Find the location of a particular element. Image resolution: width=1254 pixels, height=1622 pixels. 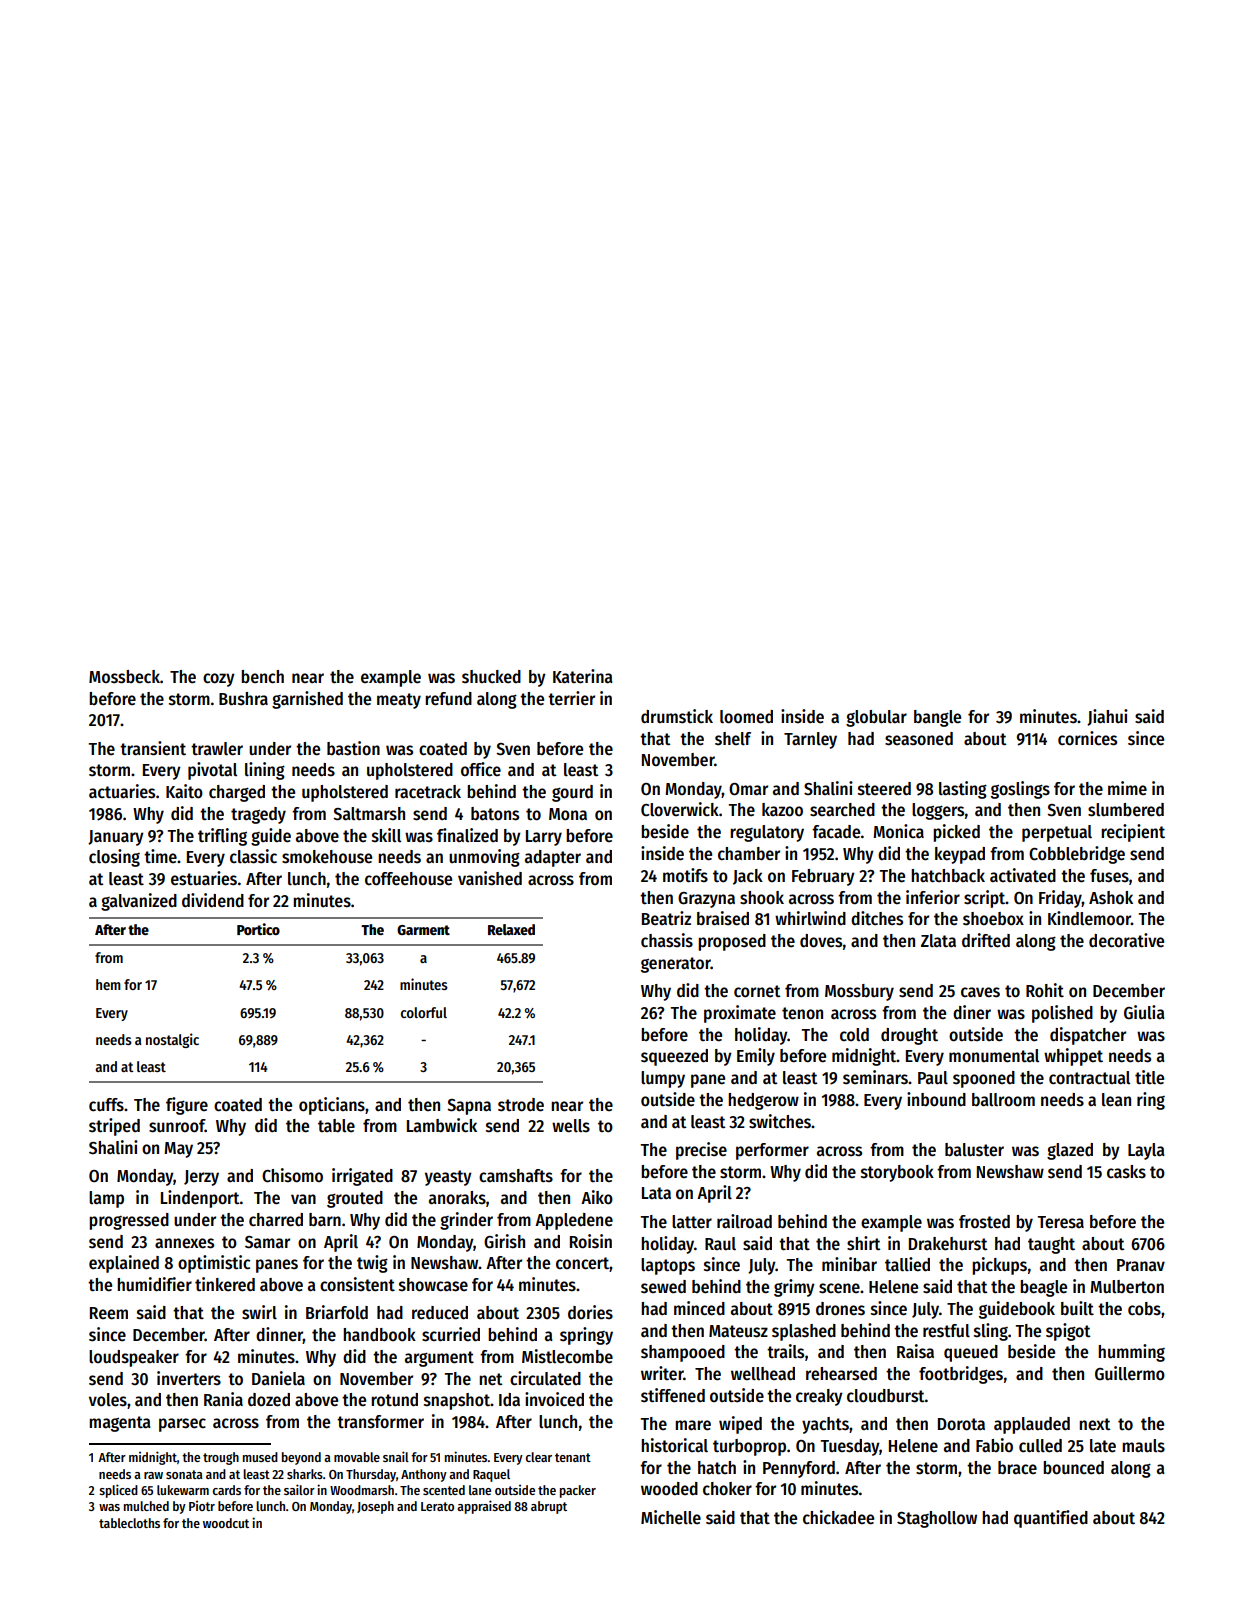

drumstick is located at coordinates (677, 716).
